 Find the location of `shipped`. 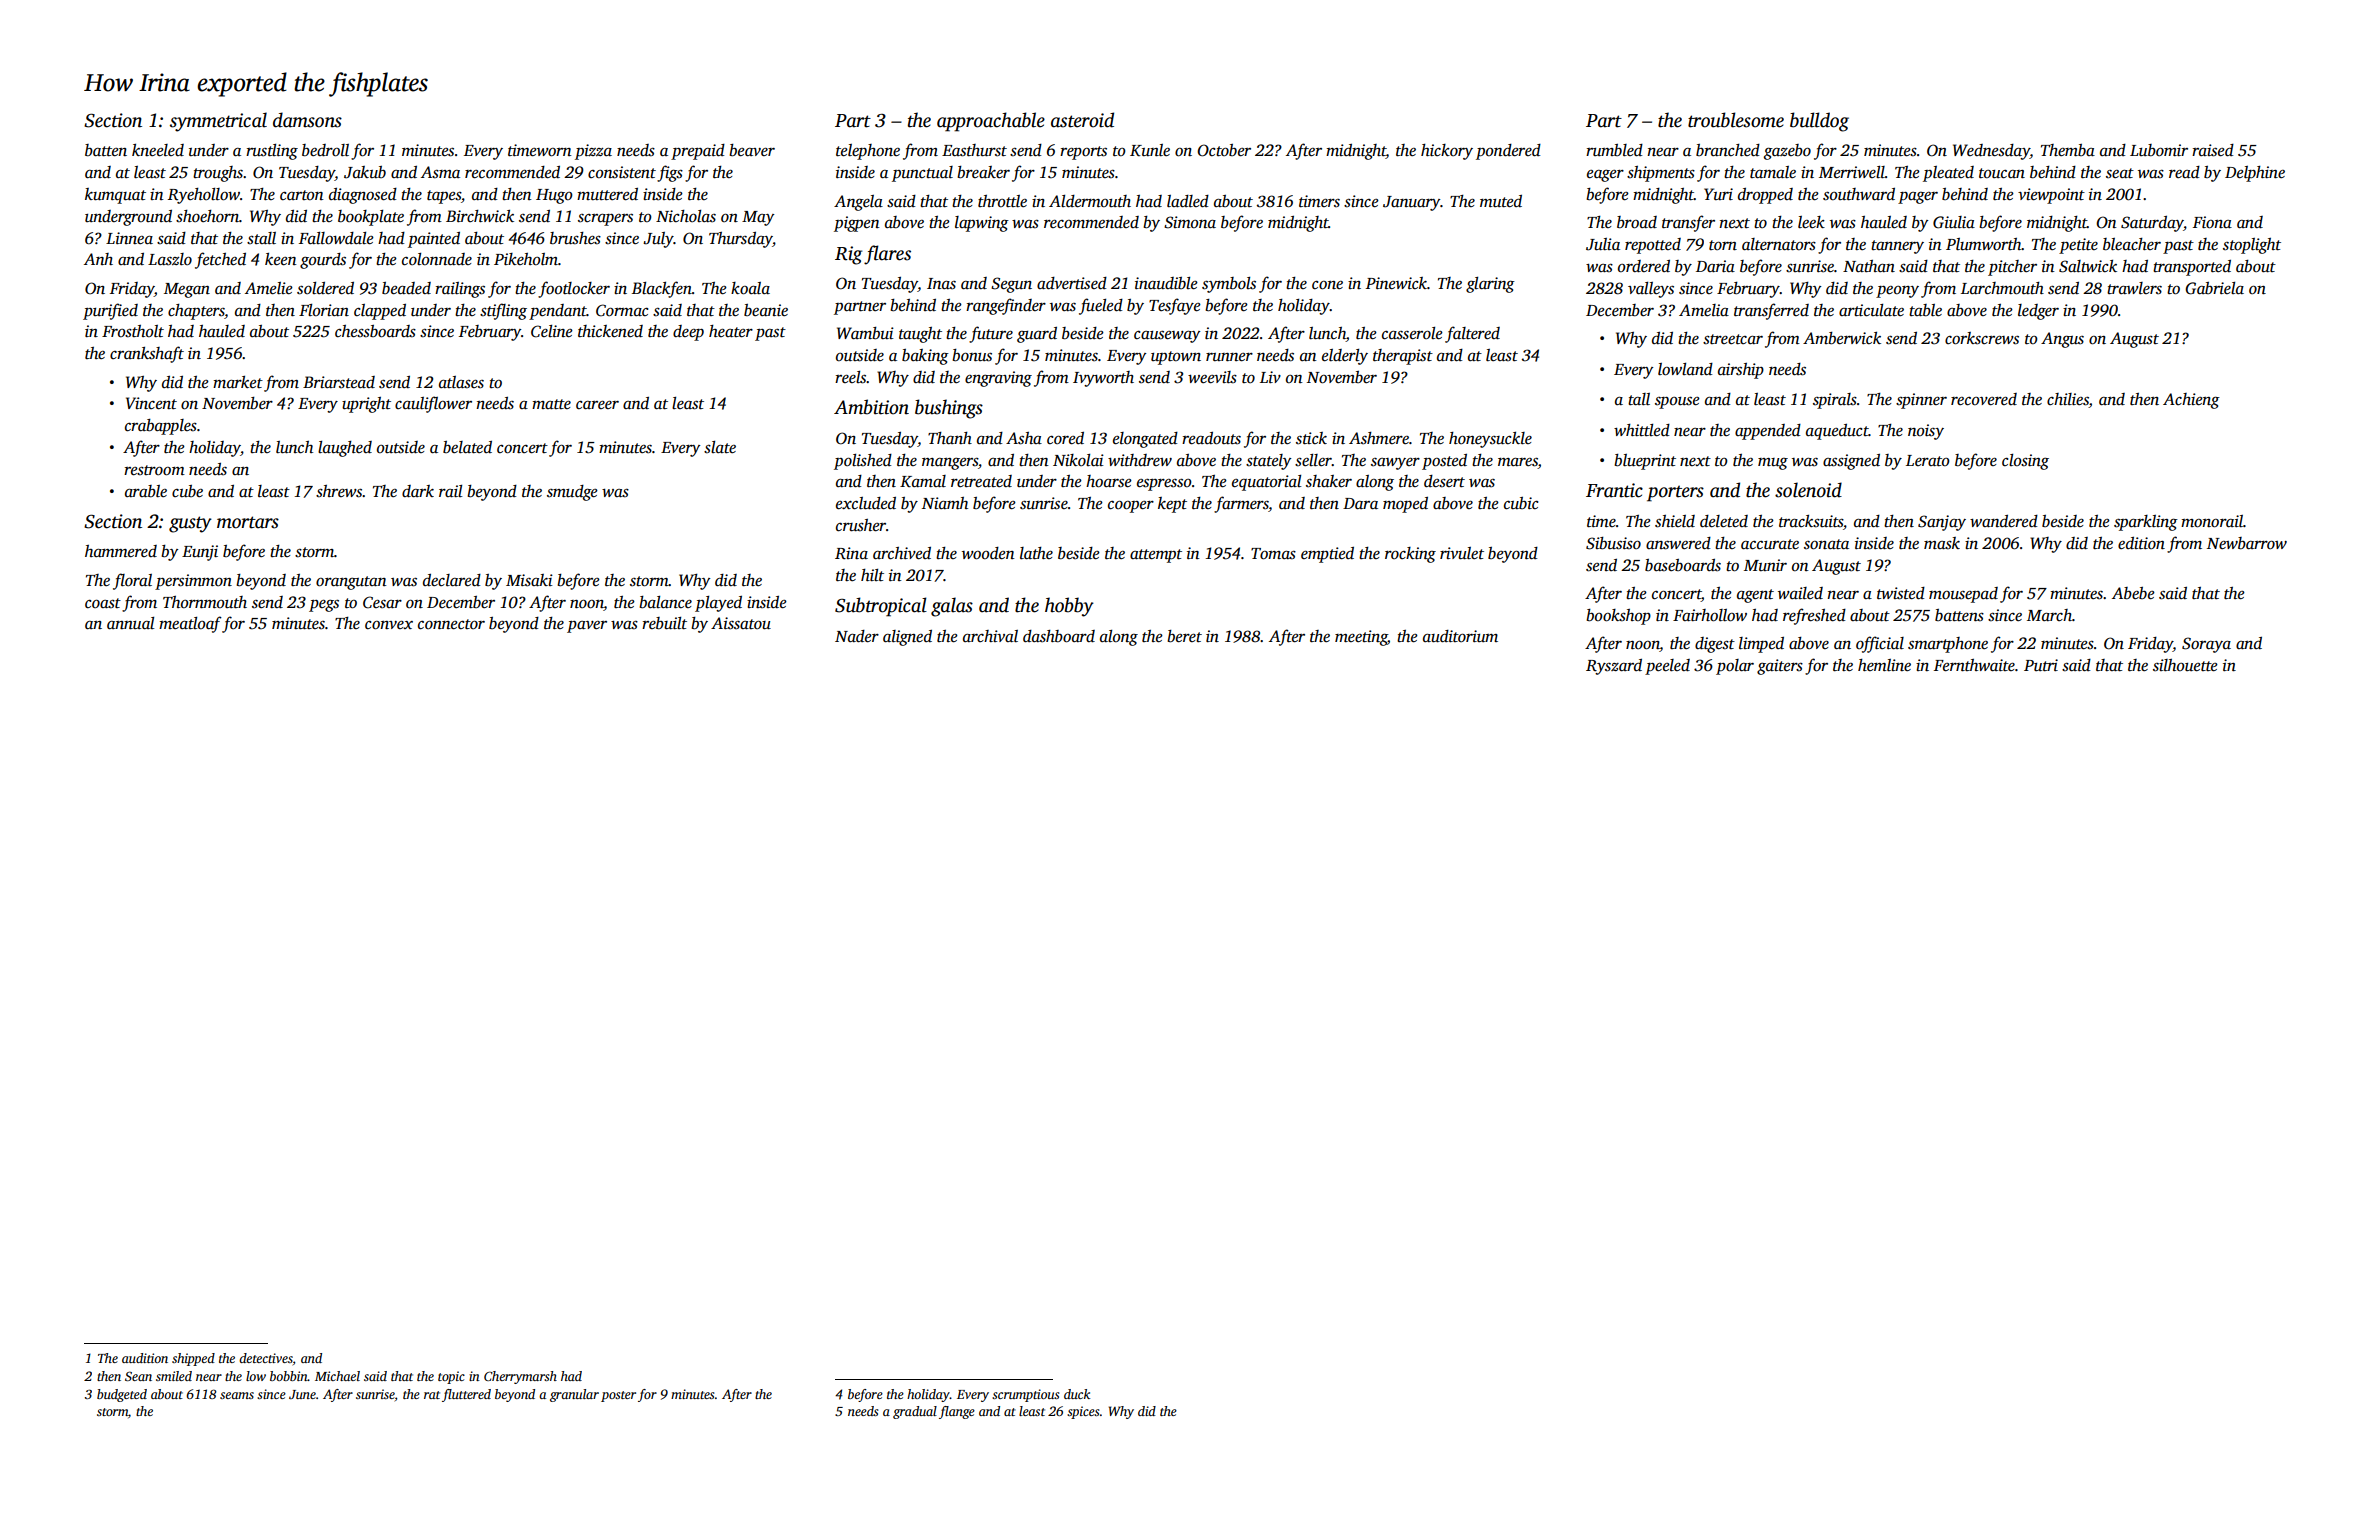

shipped is located at coordinates (193, 1359).
